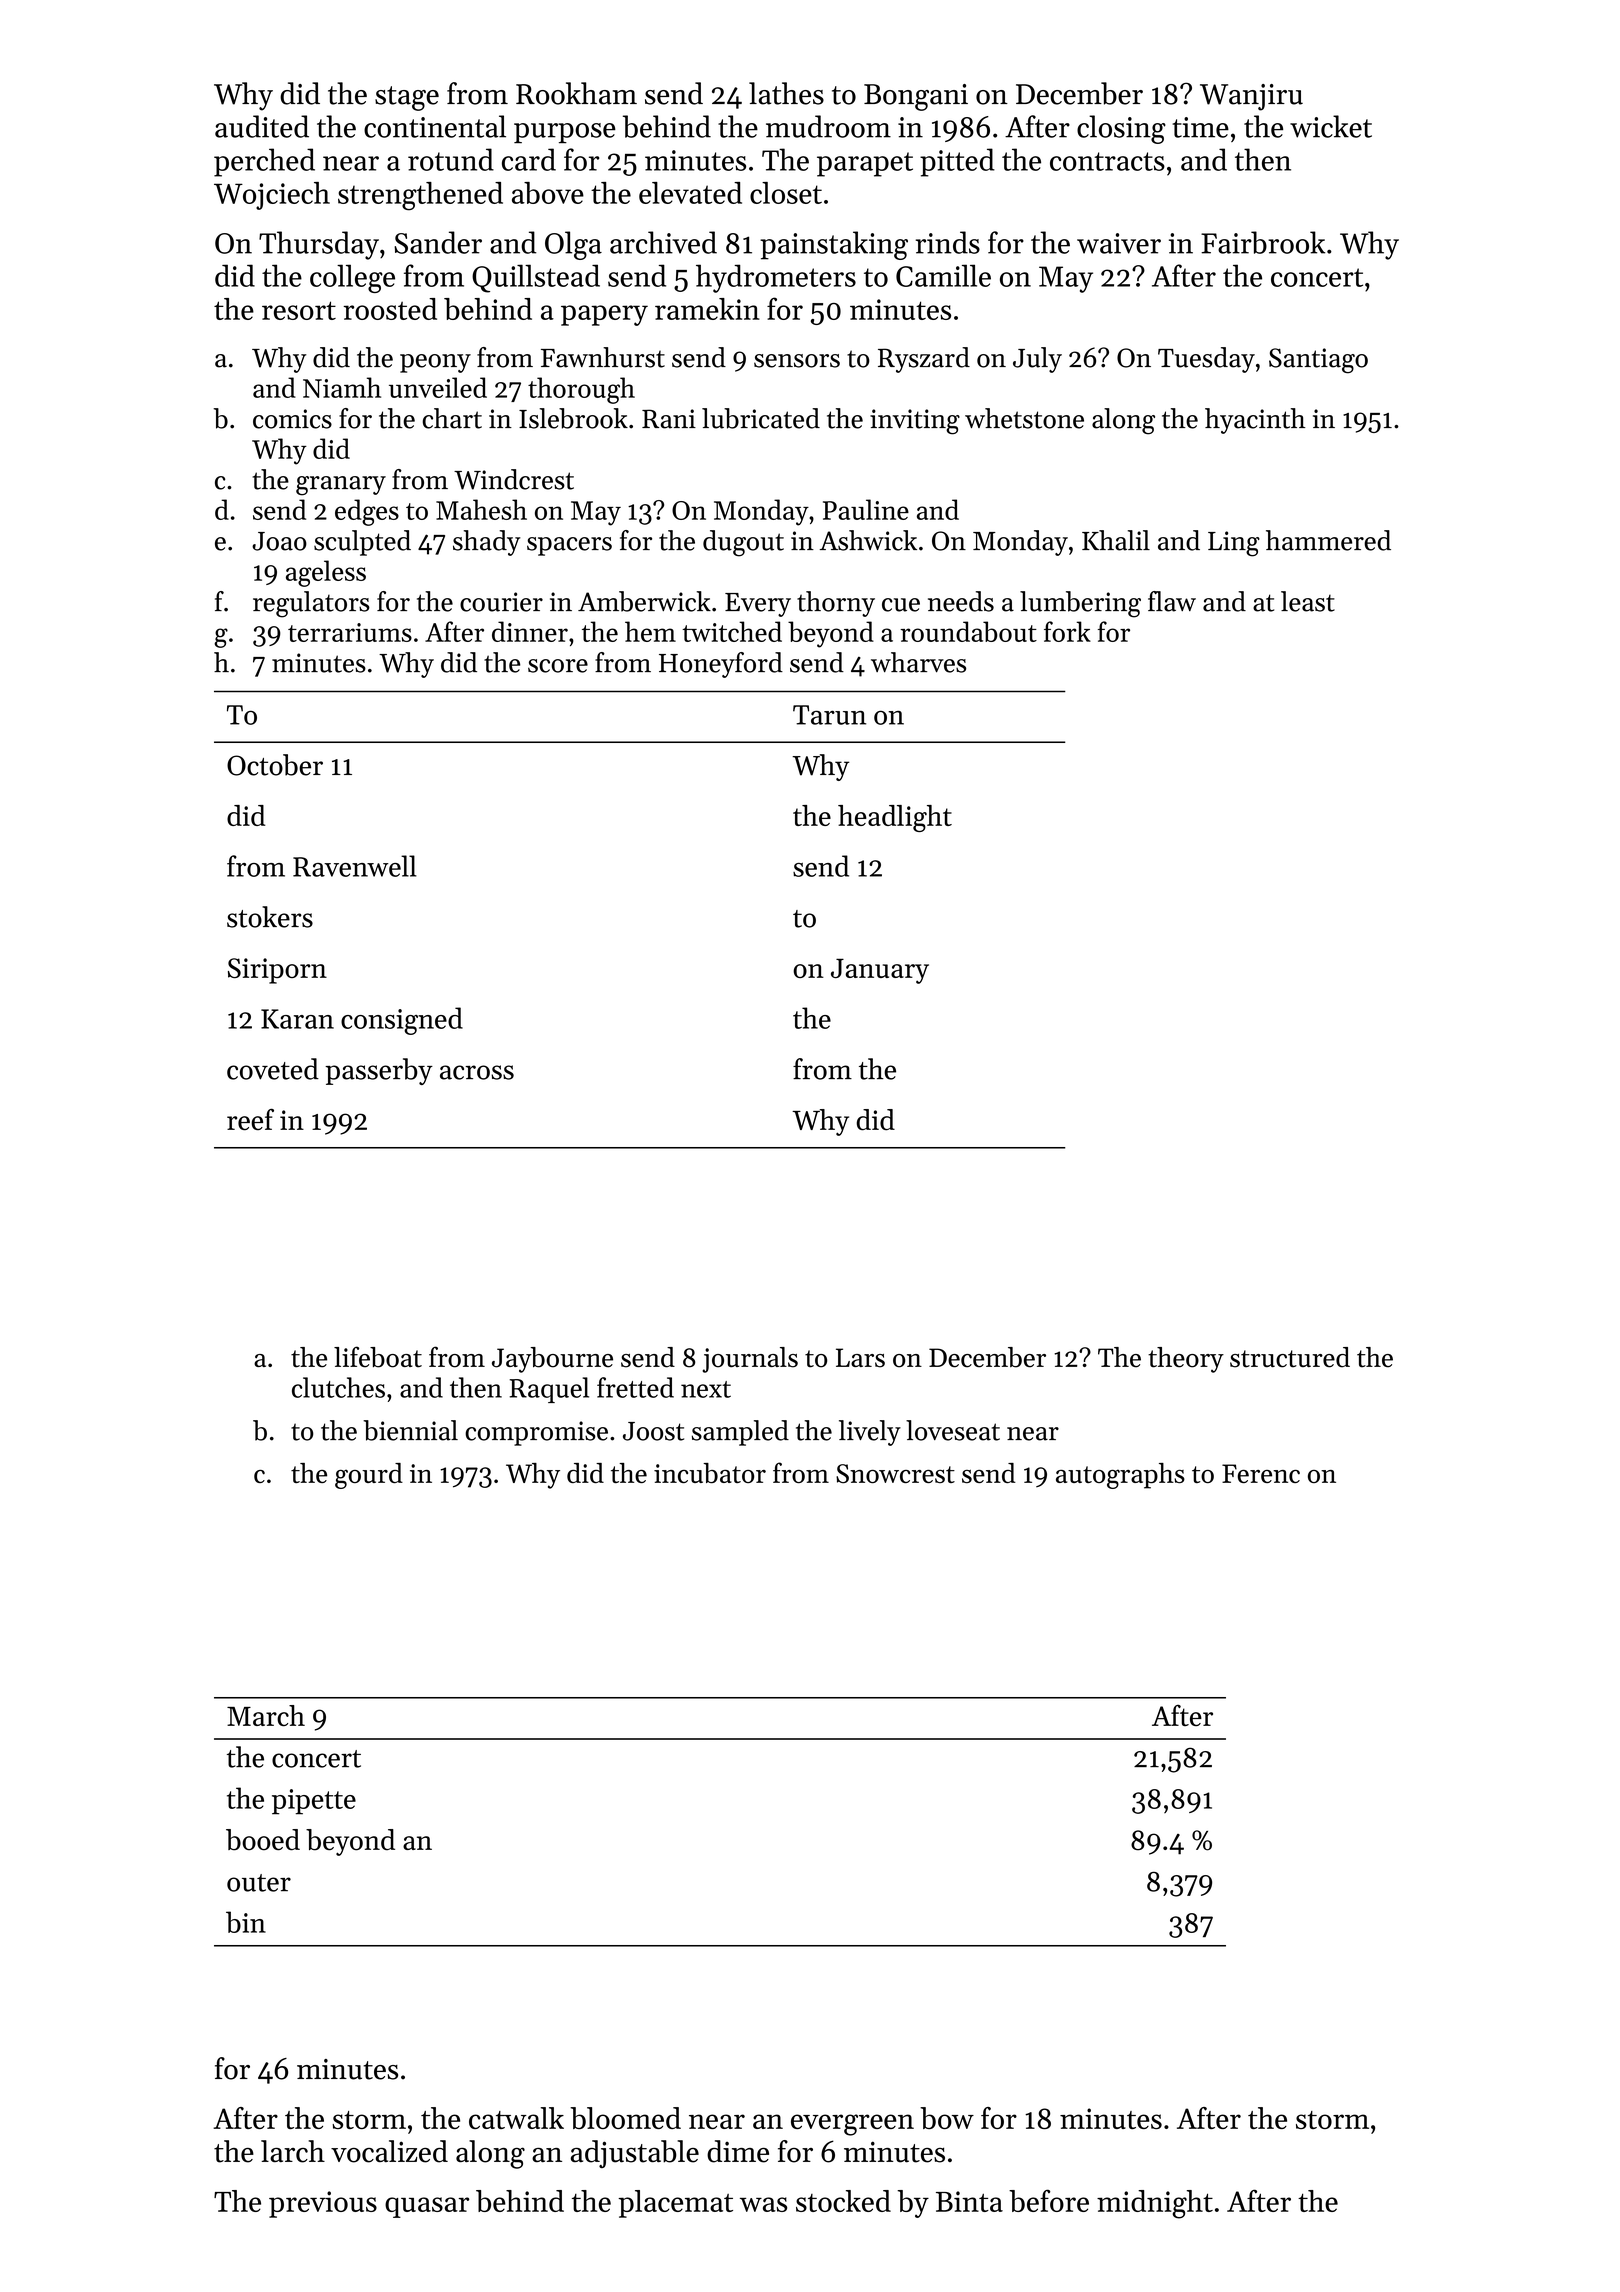 Image resolution: width=1620 pixels, height=2292 pixels. Describe the element at coordinates (1155, 2204) in the image. I see `midnight` at that location.
